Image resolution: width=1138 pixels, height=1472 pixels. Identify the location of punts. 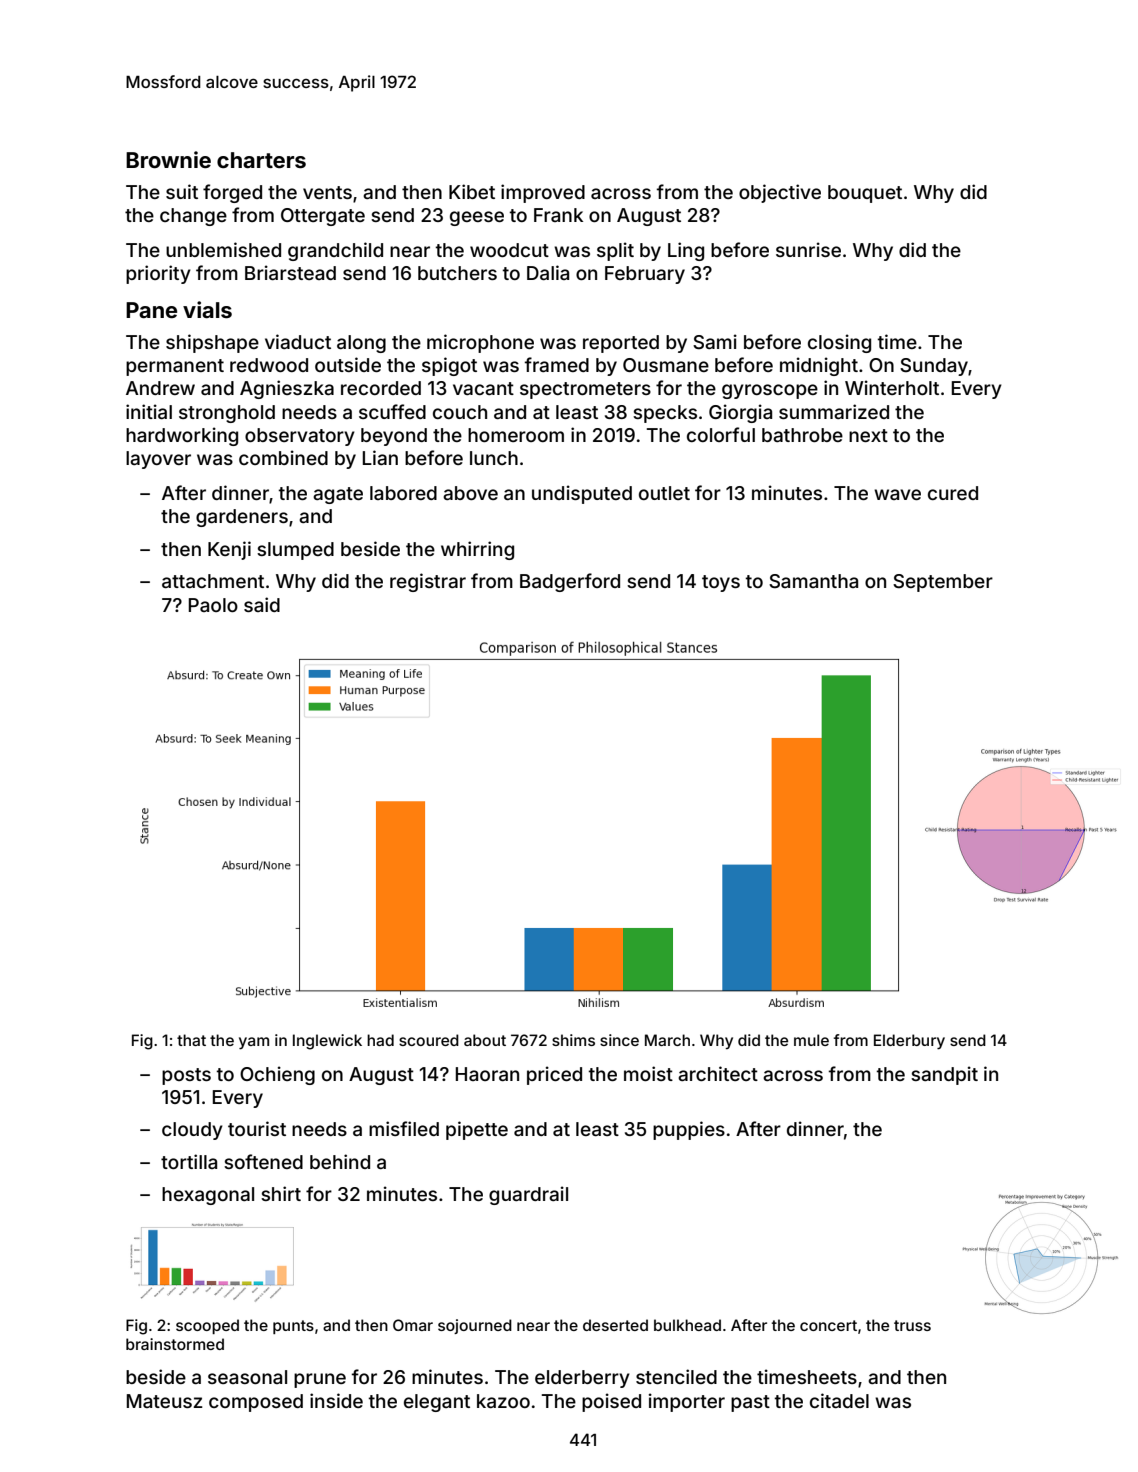
(293, 1327).
